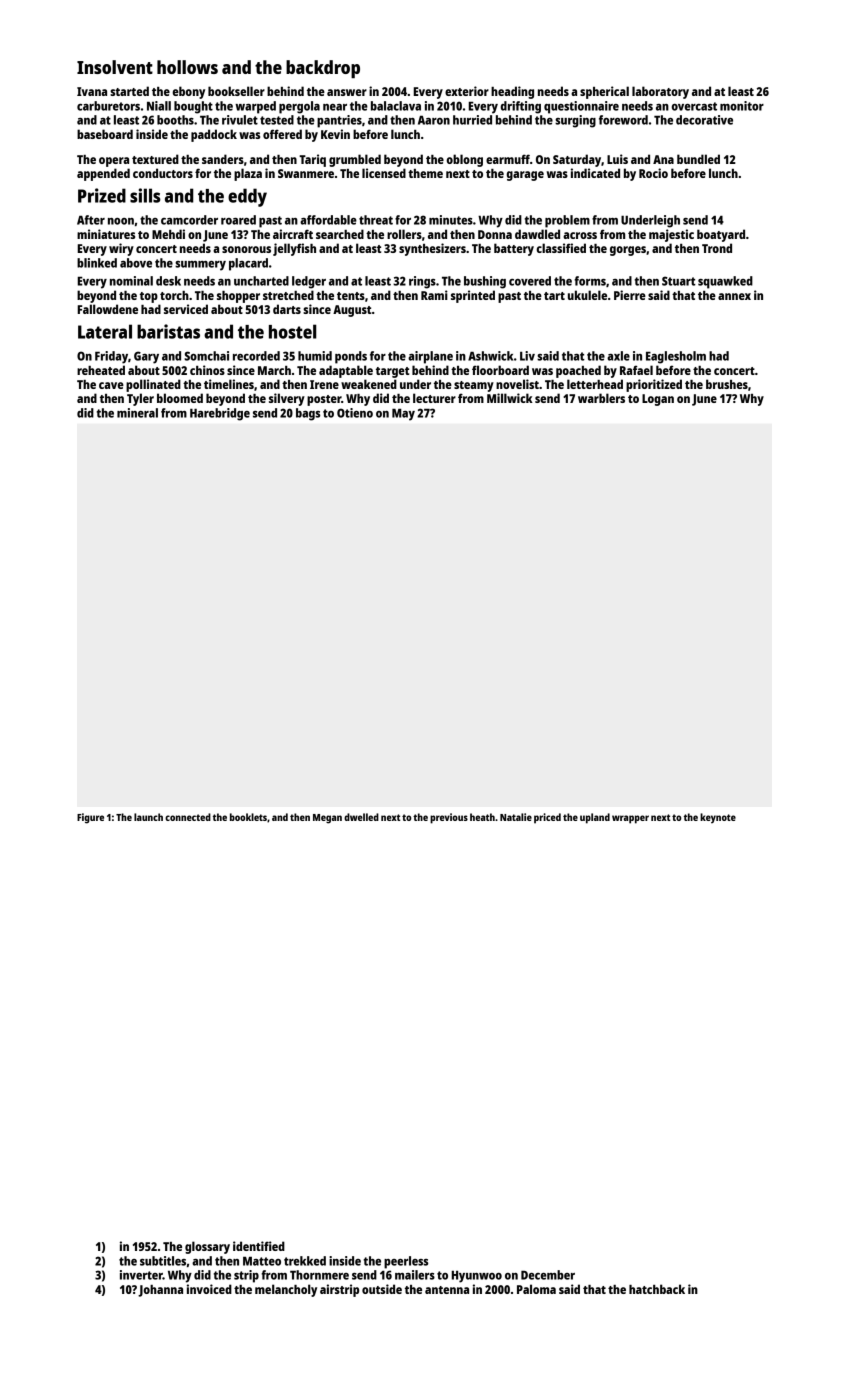 Image resolution: width=849 pixels, height=1400 pixels. What do you see at coordinates (604, 92) in the screenshot?
I see `spherical` at bounding box center [604, 92].
